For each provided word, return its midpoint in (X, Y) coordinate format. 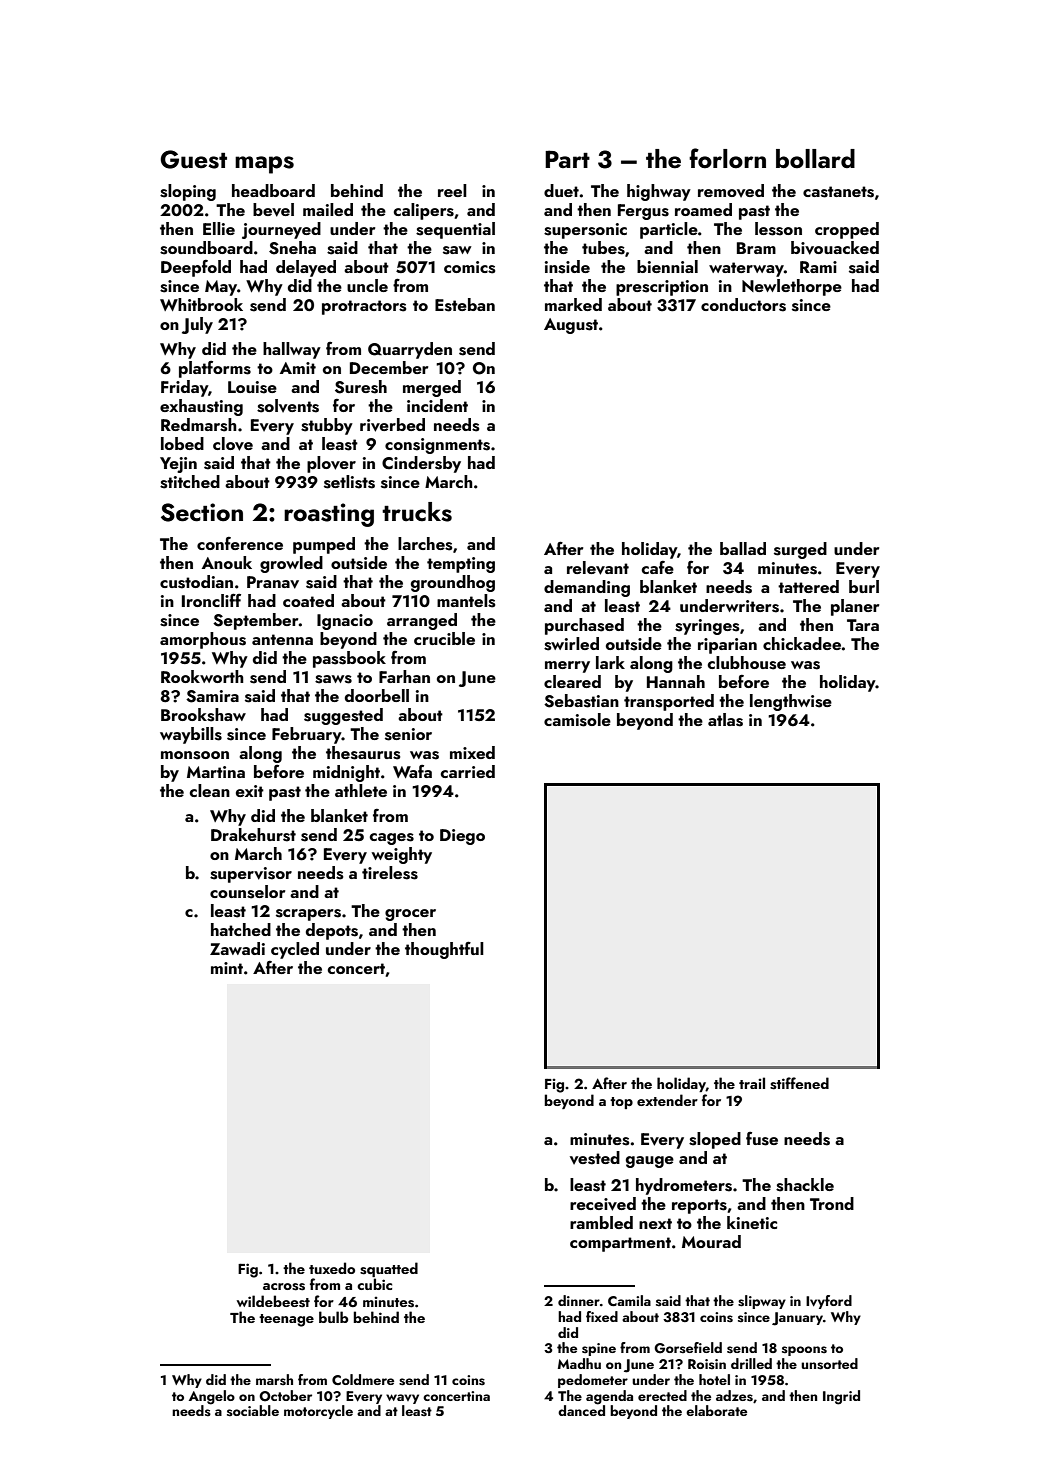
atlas (725, 720)
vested (595, 1158)
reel (452, 190)
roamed (703, 209)
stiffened (799, 1083)
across (284, 1287)
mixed (472, 752)
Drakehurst (253, 835)
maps (264, 165)
